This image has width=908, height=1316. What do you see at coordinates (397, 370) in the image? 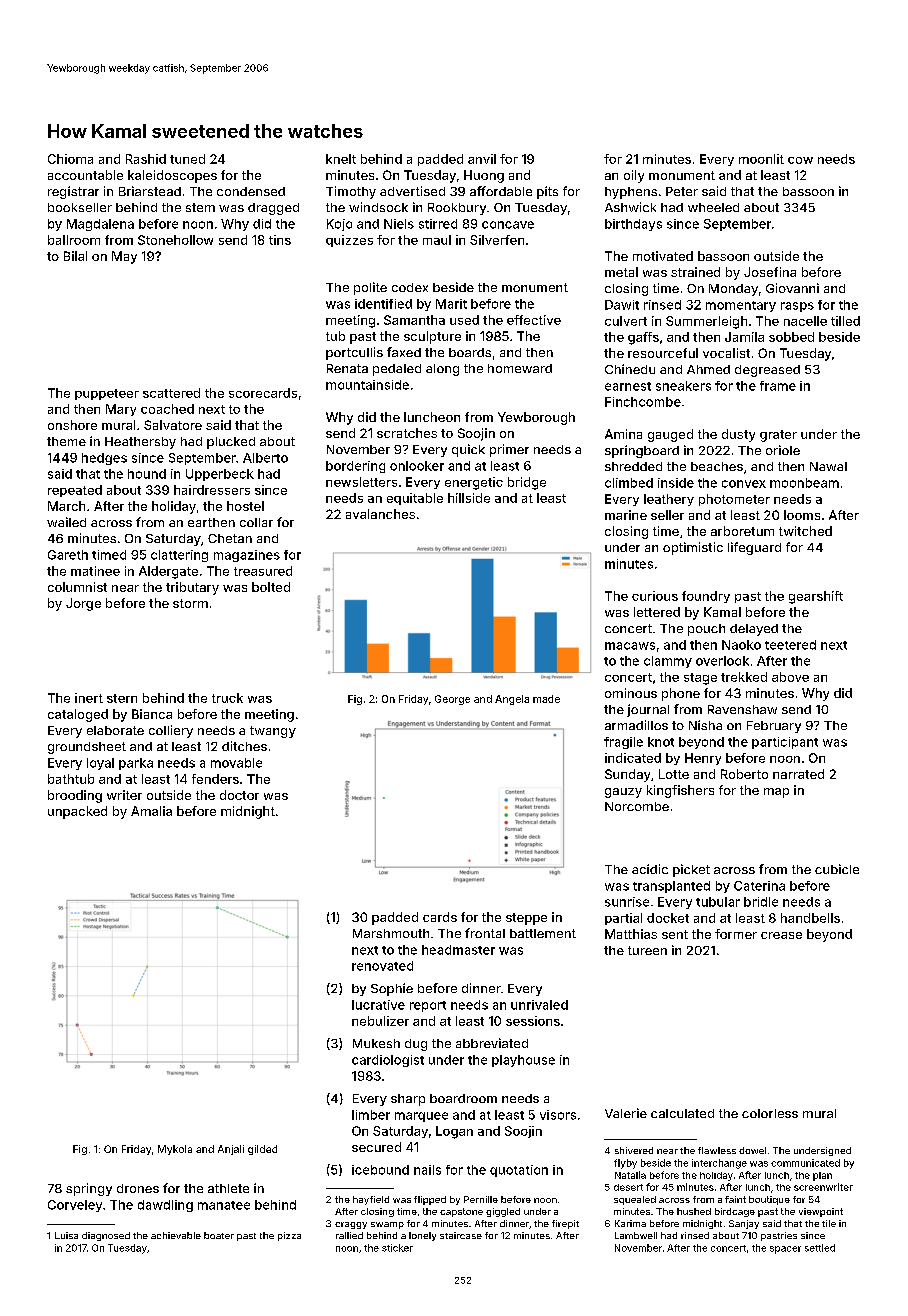
I see `pedaled` at bounding box center [397, 370].
